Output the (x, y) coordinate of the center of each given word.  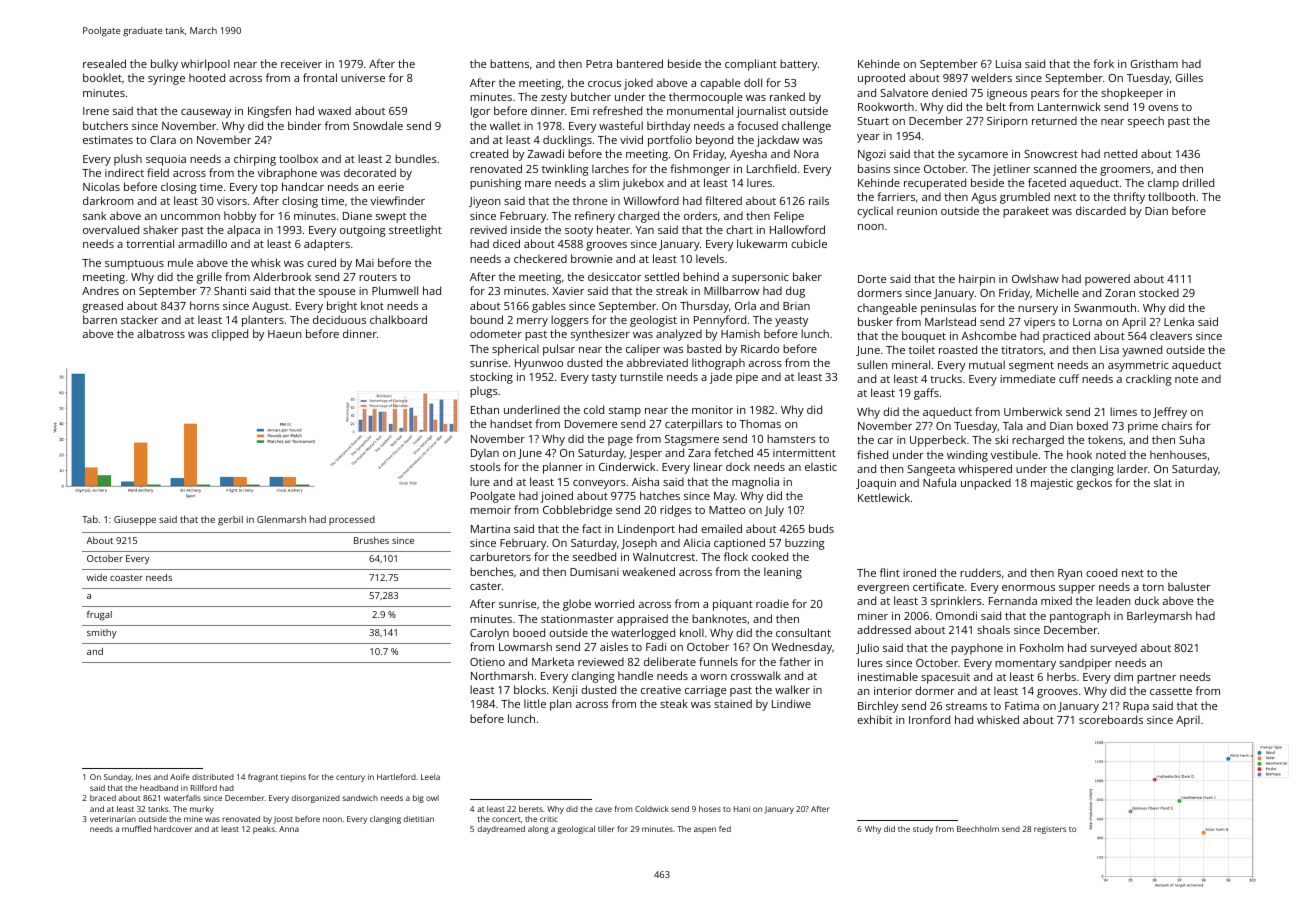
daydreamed (501, 830)
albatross (161, 333)
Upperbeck (938, 441)
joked (638, 84)
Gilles (1189, 77)
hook (1079, 454)
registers (1050, 830)
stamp (625, 412)
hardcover (173, 829)
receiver (301, 64)
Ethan (485, 409)
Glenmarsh (281, 519)
